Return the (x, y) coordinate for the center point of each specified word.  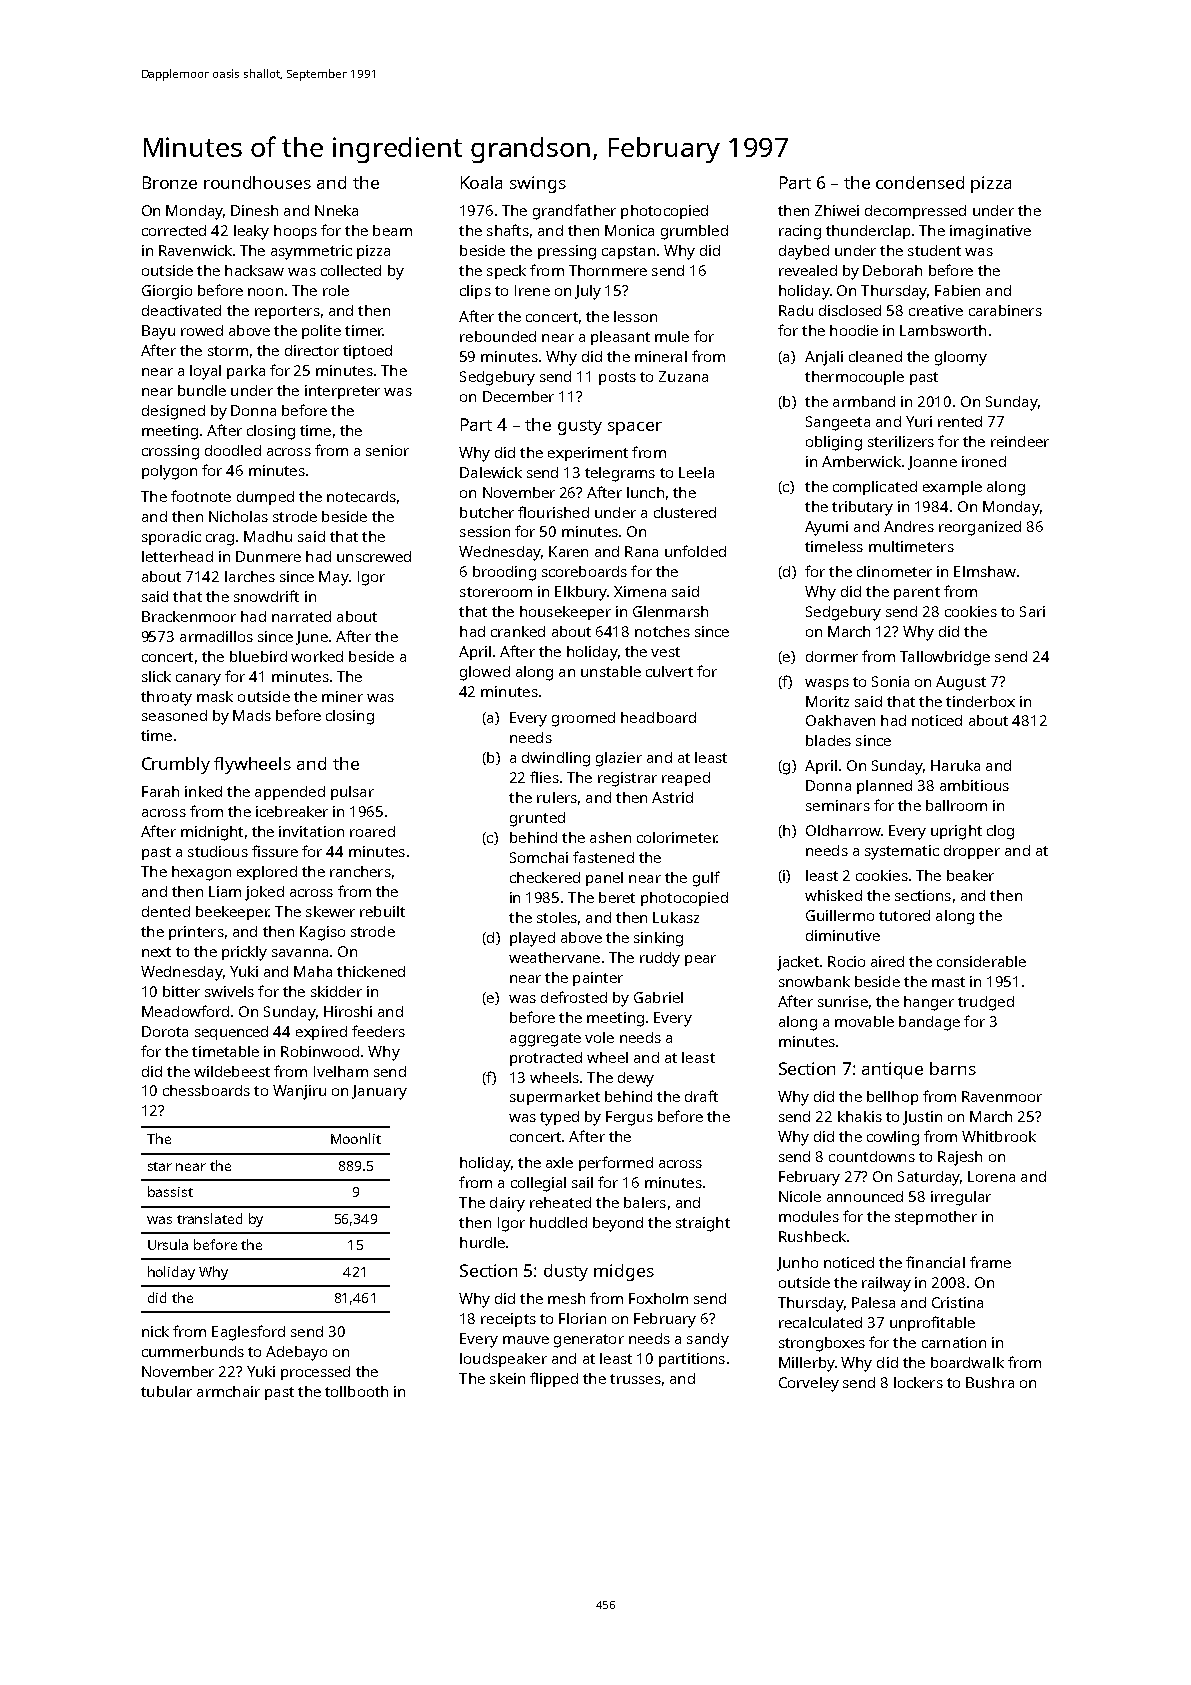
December (518, 396)
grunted (537, 819)
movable (864, 1021)
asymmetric (311, 252)
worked (317, 656)
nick (155, 1331)
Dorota (165, 1031)
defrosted (574, 997)
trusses (635, 1379)
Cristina (957, 1302)
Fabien (957, 290)
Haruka (955, 765)
